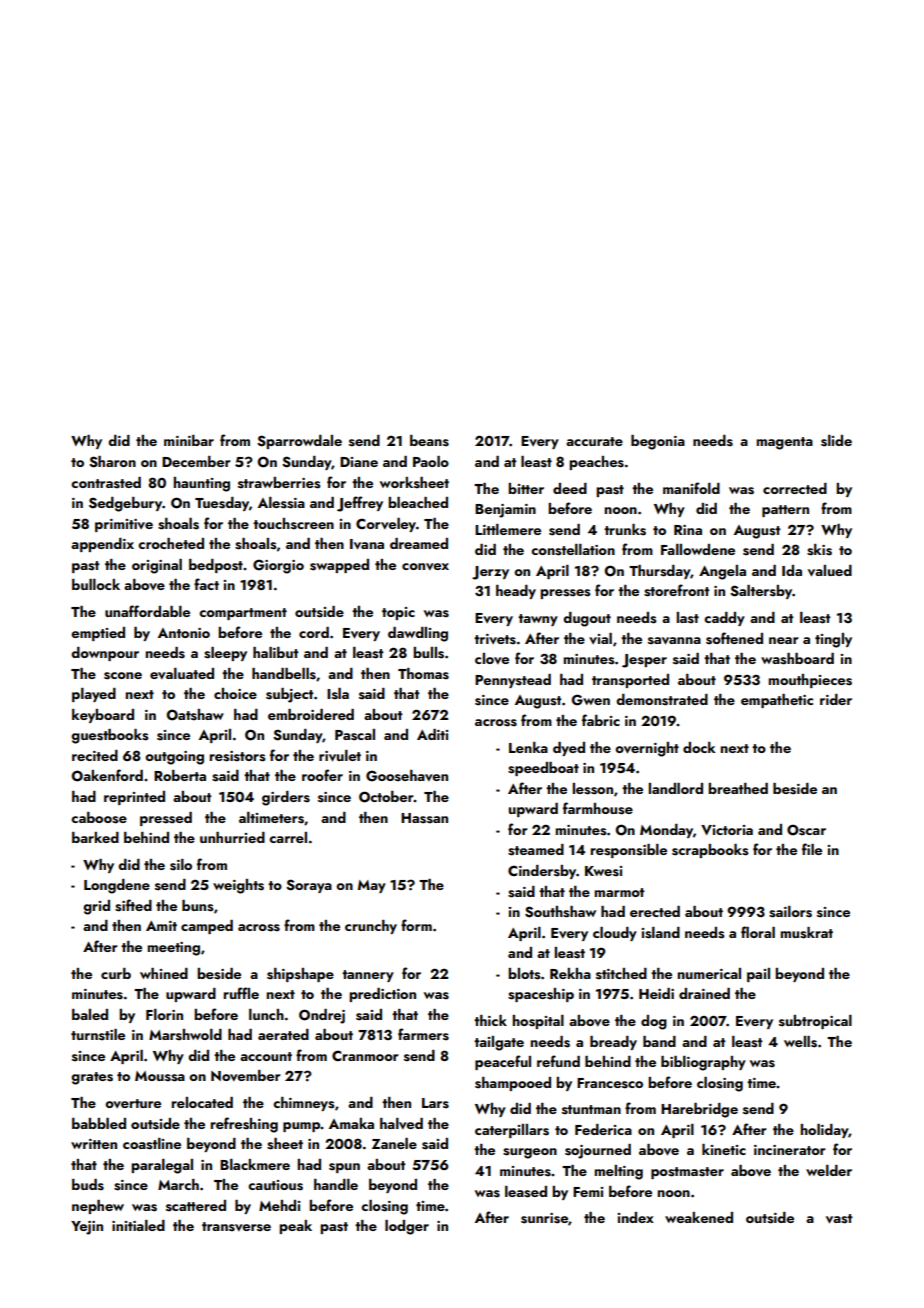 Image resolution: width=924 pixels, height=1308 pixels. What do you see at coordinates (429, 441) in the document?
I see `beans` at bounding box center [429, 441].
